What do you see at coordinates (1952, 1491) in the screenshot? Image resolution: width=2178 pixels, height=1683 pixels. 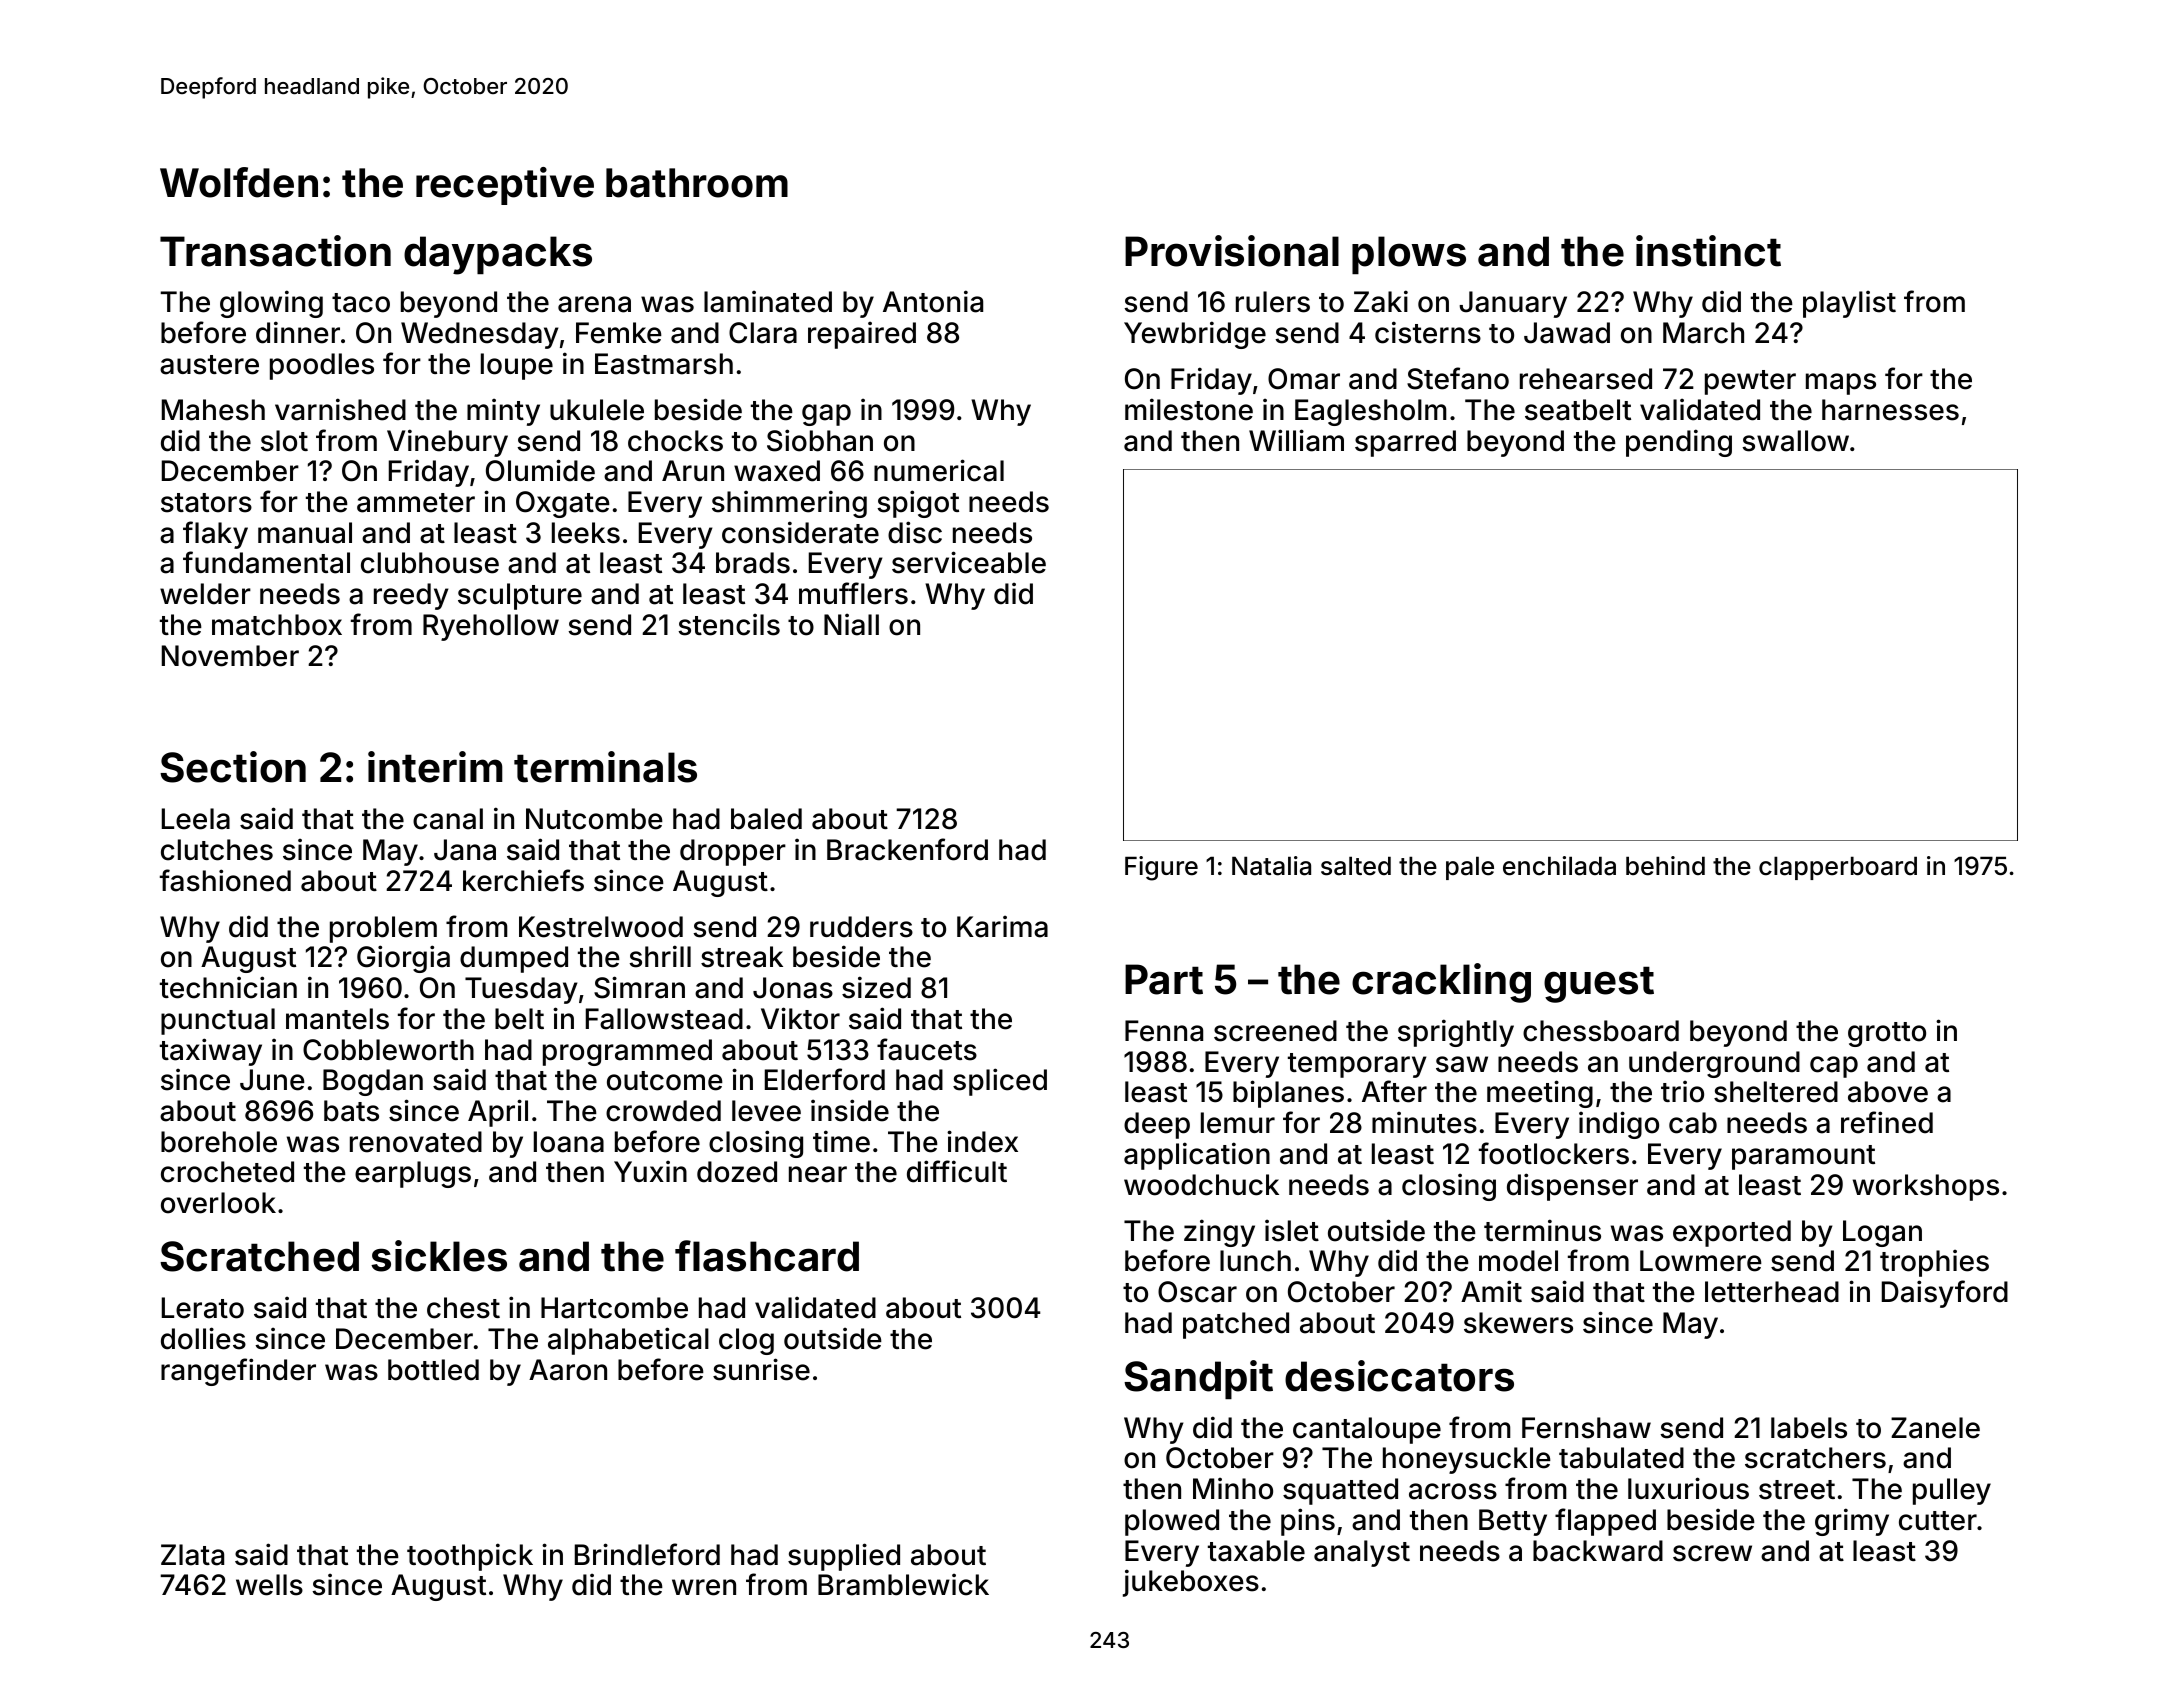 I see `pulley` at bounding box center [1952, 1491].
